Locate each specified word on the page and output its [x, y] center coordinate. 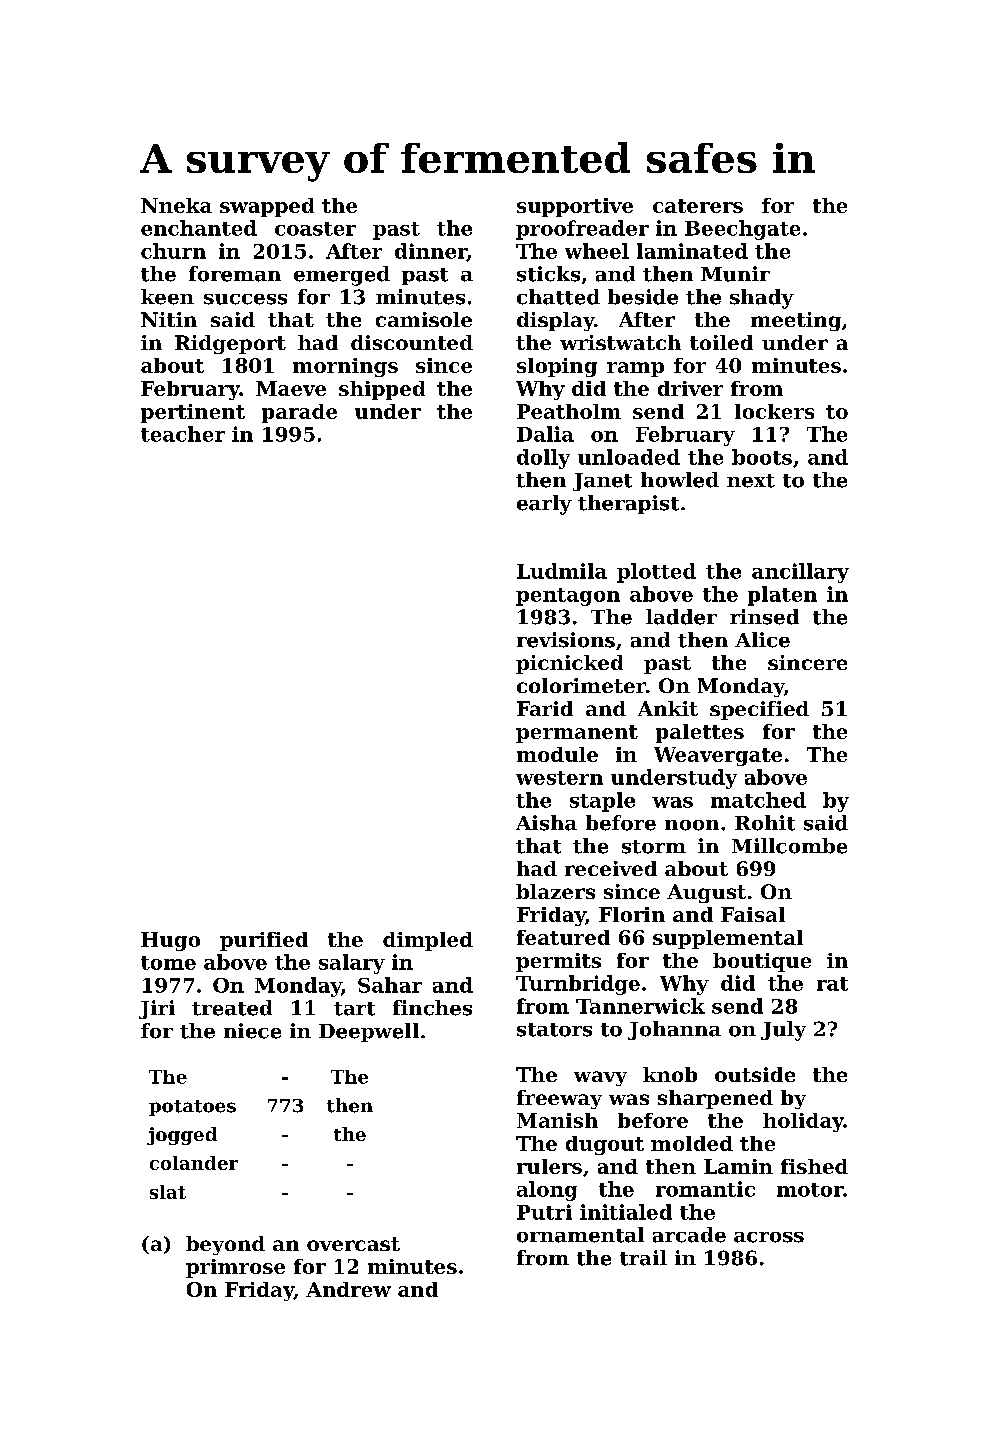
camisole [424, 319]
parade [299, 413]
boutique [762, 962]
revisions [566, 640]
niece [252, 1031]
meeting [796, 321]
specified [759, 710]
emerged [342, 276]
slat [168, 1192]
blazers [555, 891]
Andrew [348, 1289]
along [547, 1191]
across [769, 1237]
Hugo [170, 941]
